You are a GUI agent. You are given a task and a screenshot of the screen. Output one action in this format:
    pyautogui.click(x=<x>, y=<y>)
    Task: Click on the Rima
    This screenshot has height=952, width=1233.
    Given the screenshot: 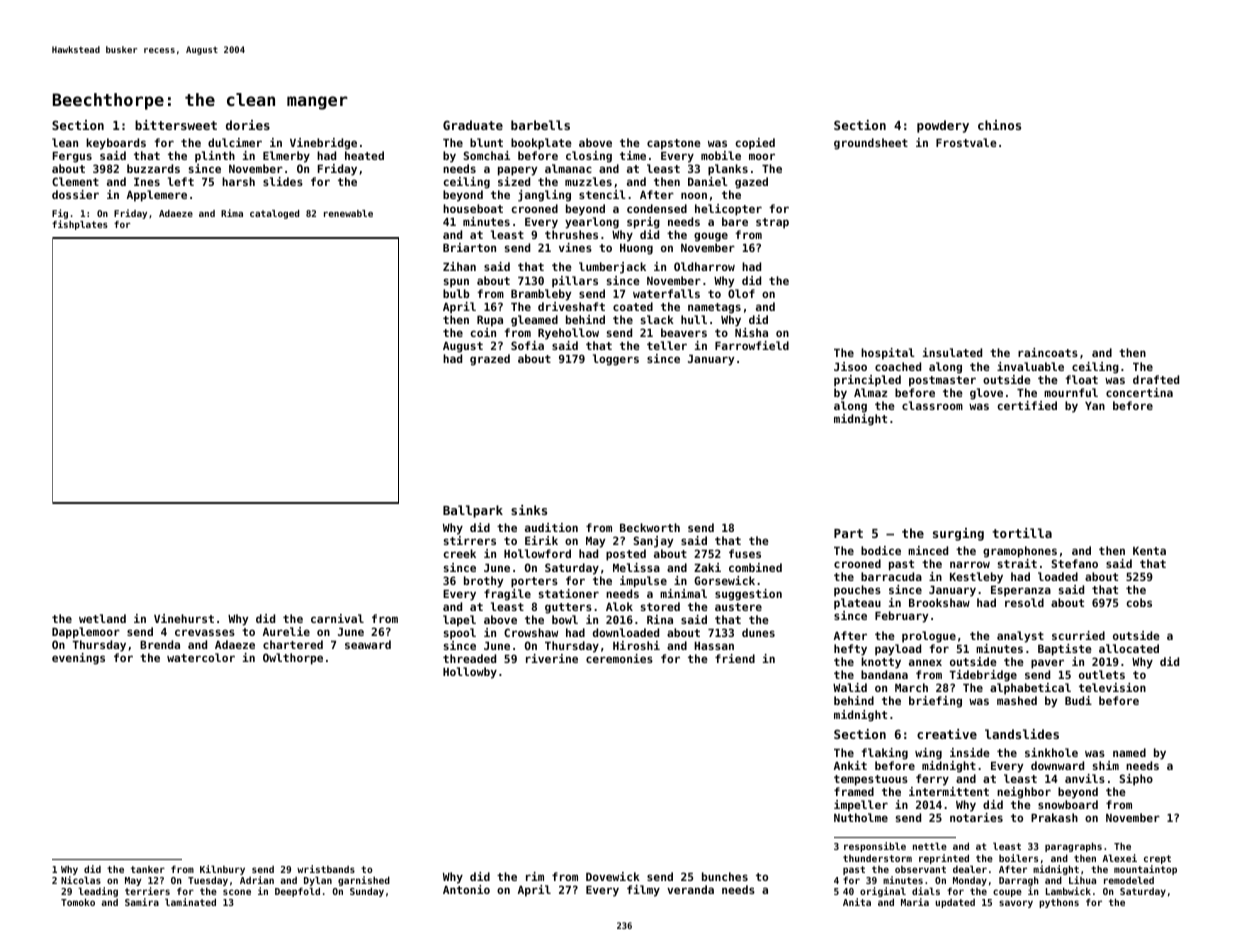 What is the action you would take?
    pyautogui.click(x=232, y=213)
